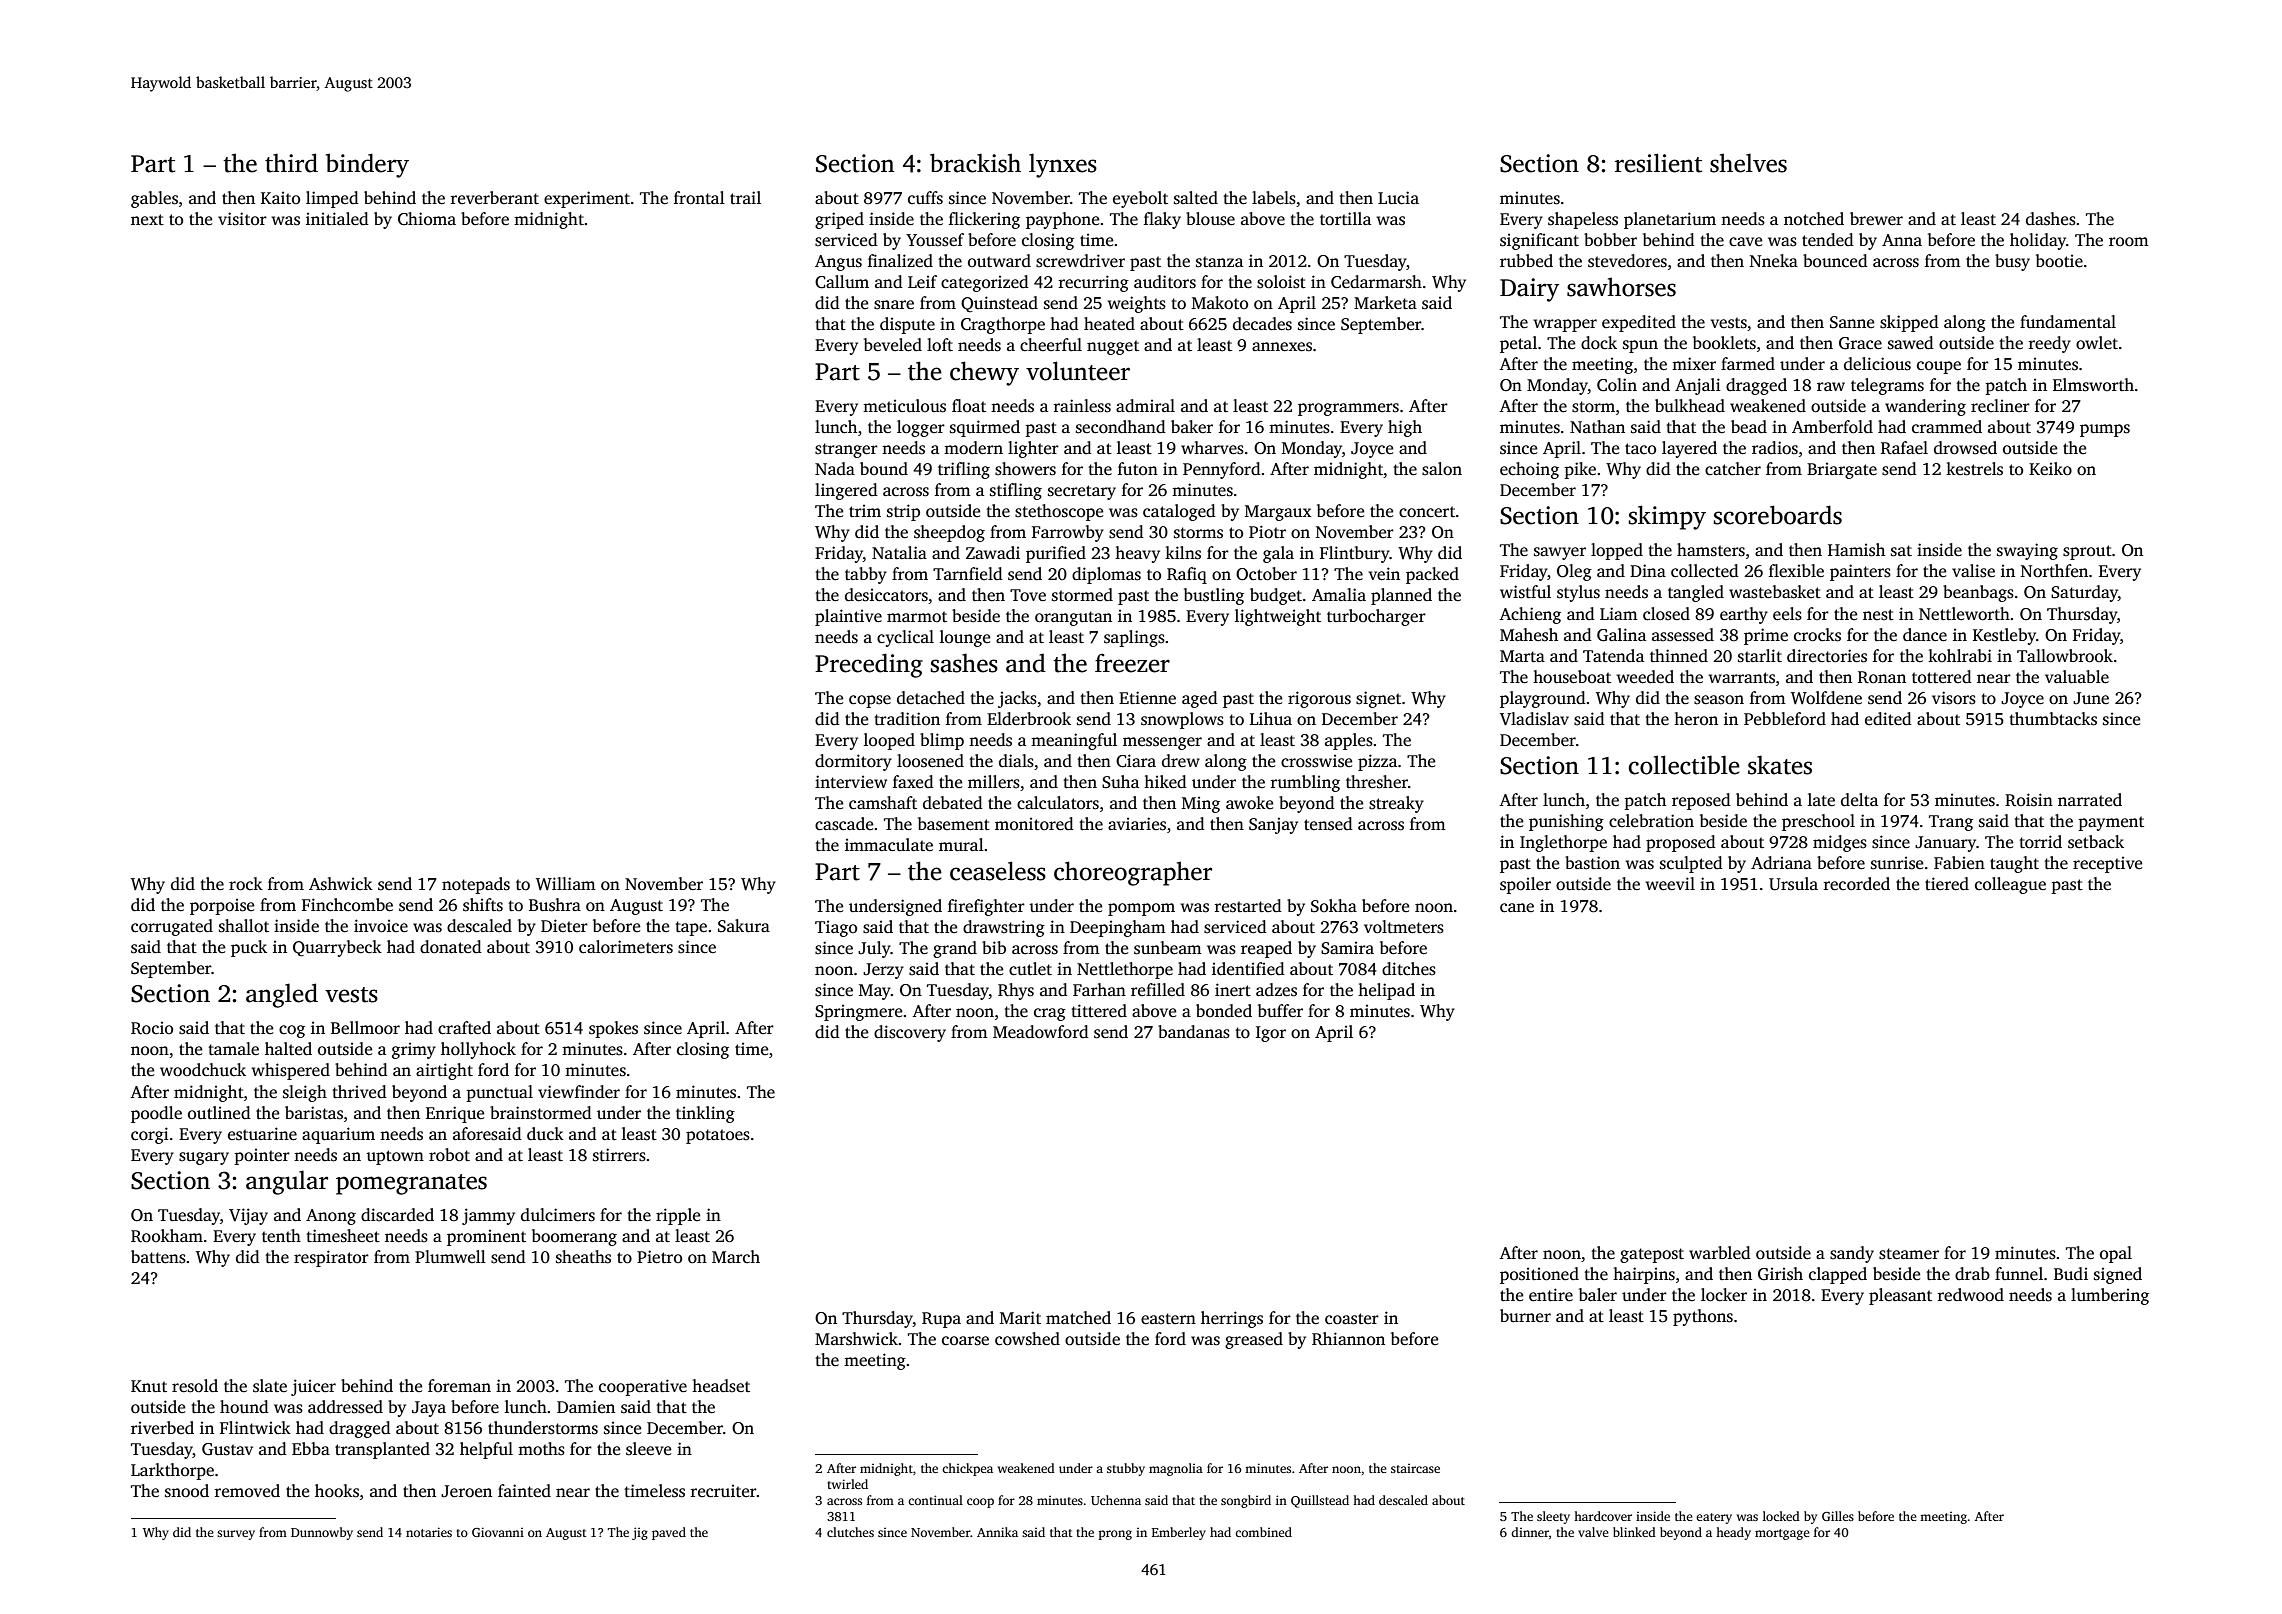 Image resolution: width=2282 pixels, height=1614 pixels. I want to click on dashes, so click(2051, 219).
